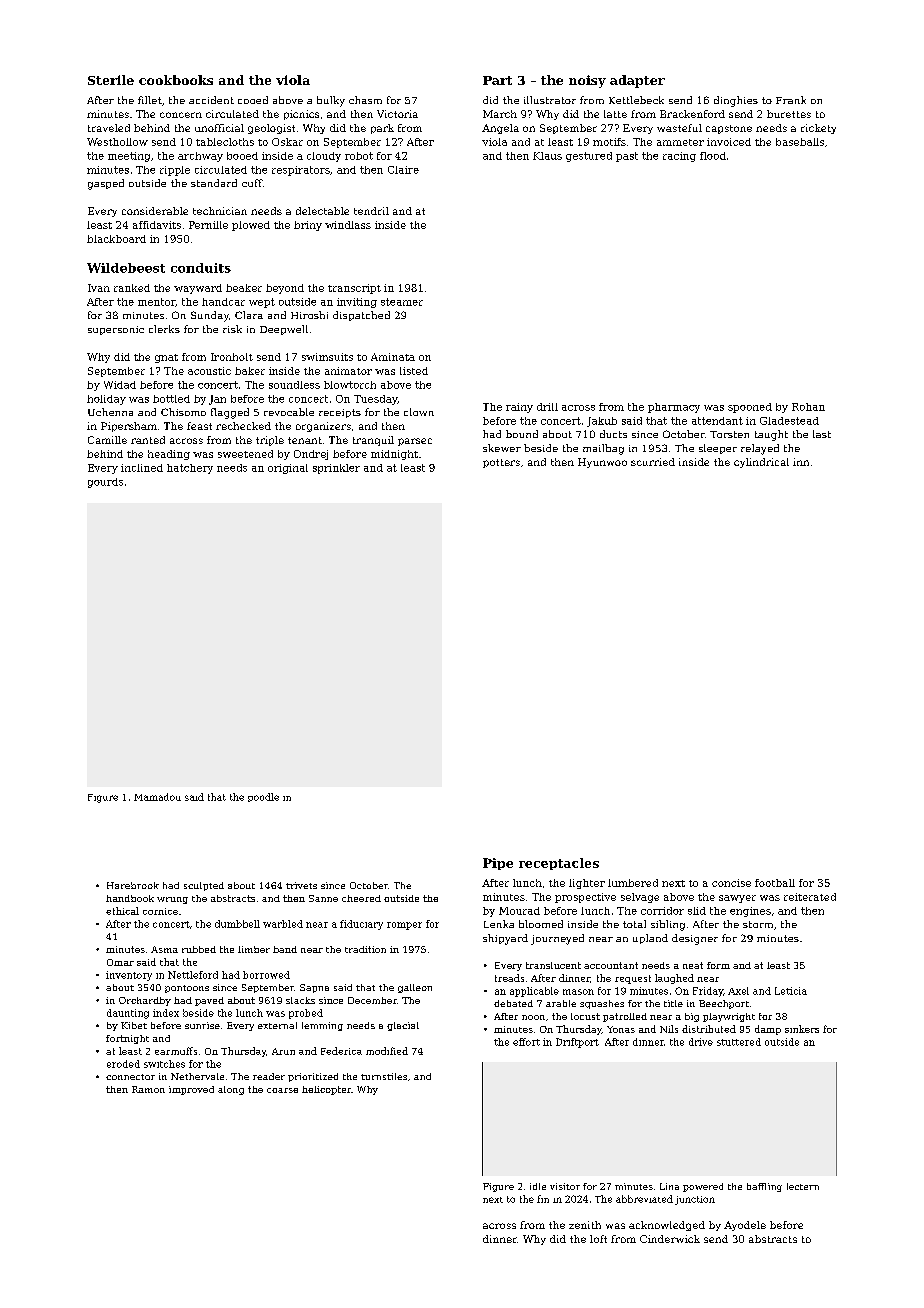 The height and width of the screenshot is (1308, 924). Describe the element at coordinates (791, 100) in the screenshot. I see `Frank` at that location.
